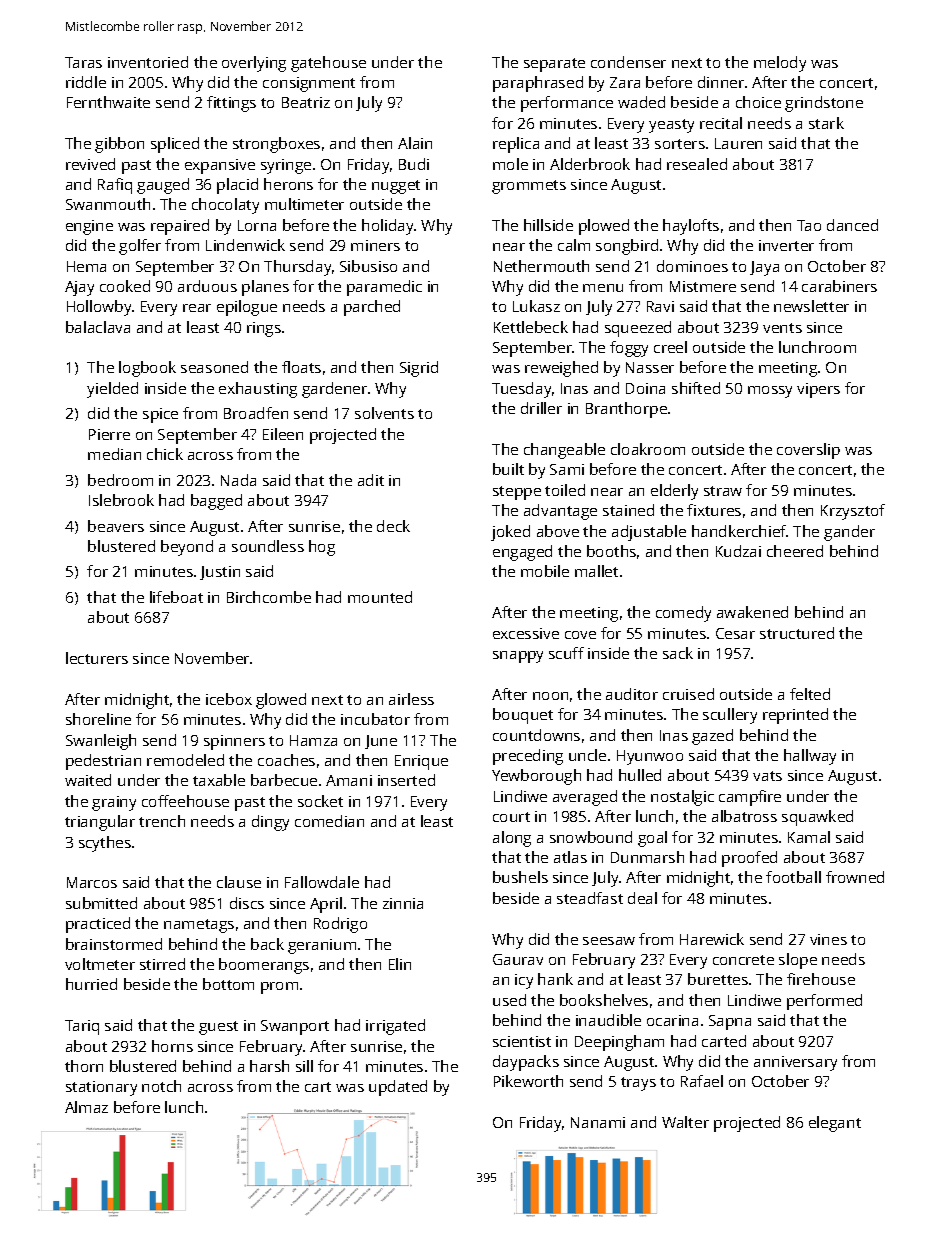 Image resolution: width=952 pixels, height=1233 pixels. What do you see at coordinates (161, 1086) in the screenshot?
I see `notch` at bounding box center [161, 1086].
